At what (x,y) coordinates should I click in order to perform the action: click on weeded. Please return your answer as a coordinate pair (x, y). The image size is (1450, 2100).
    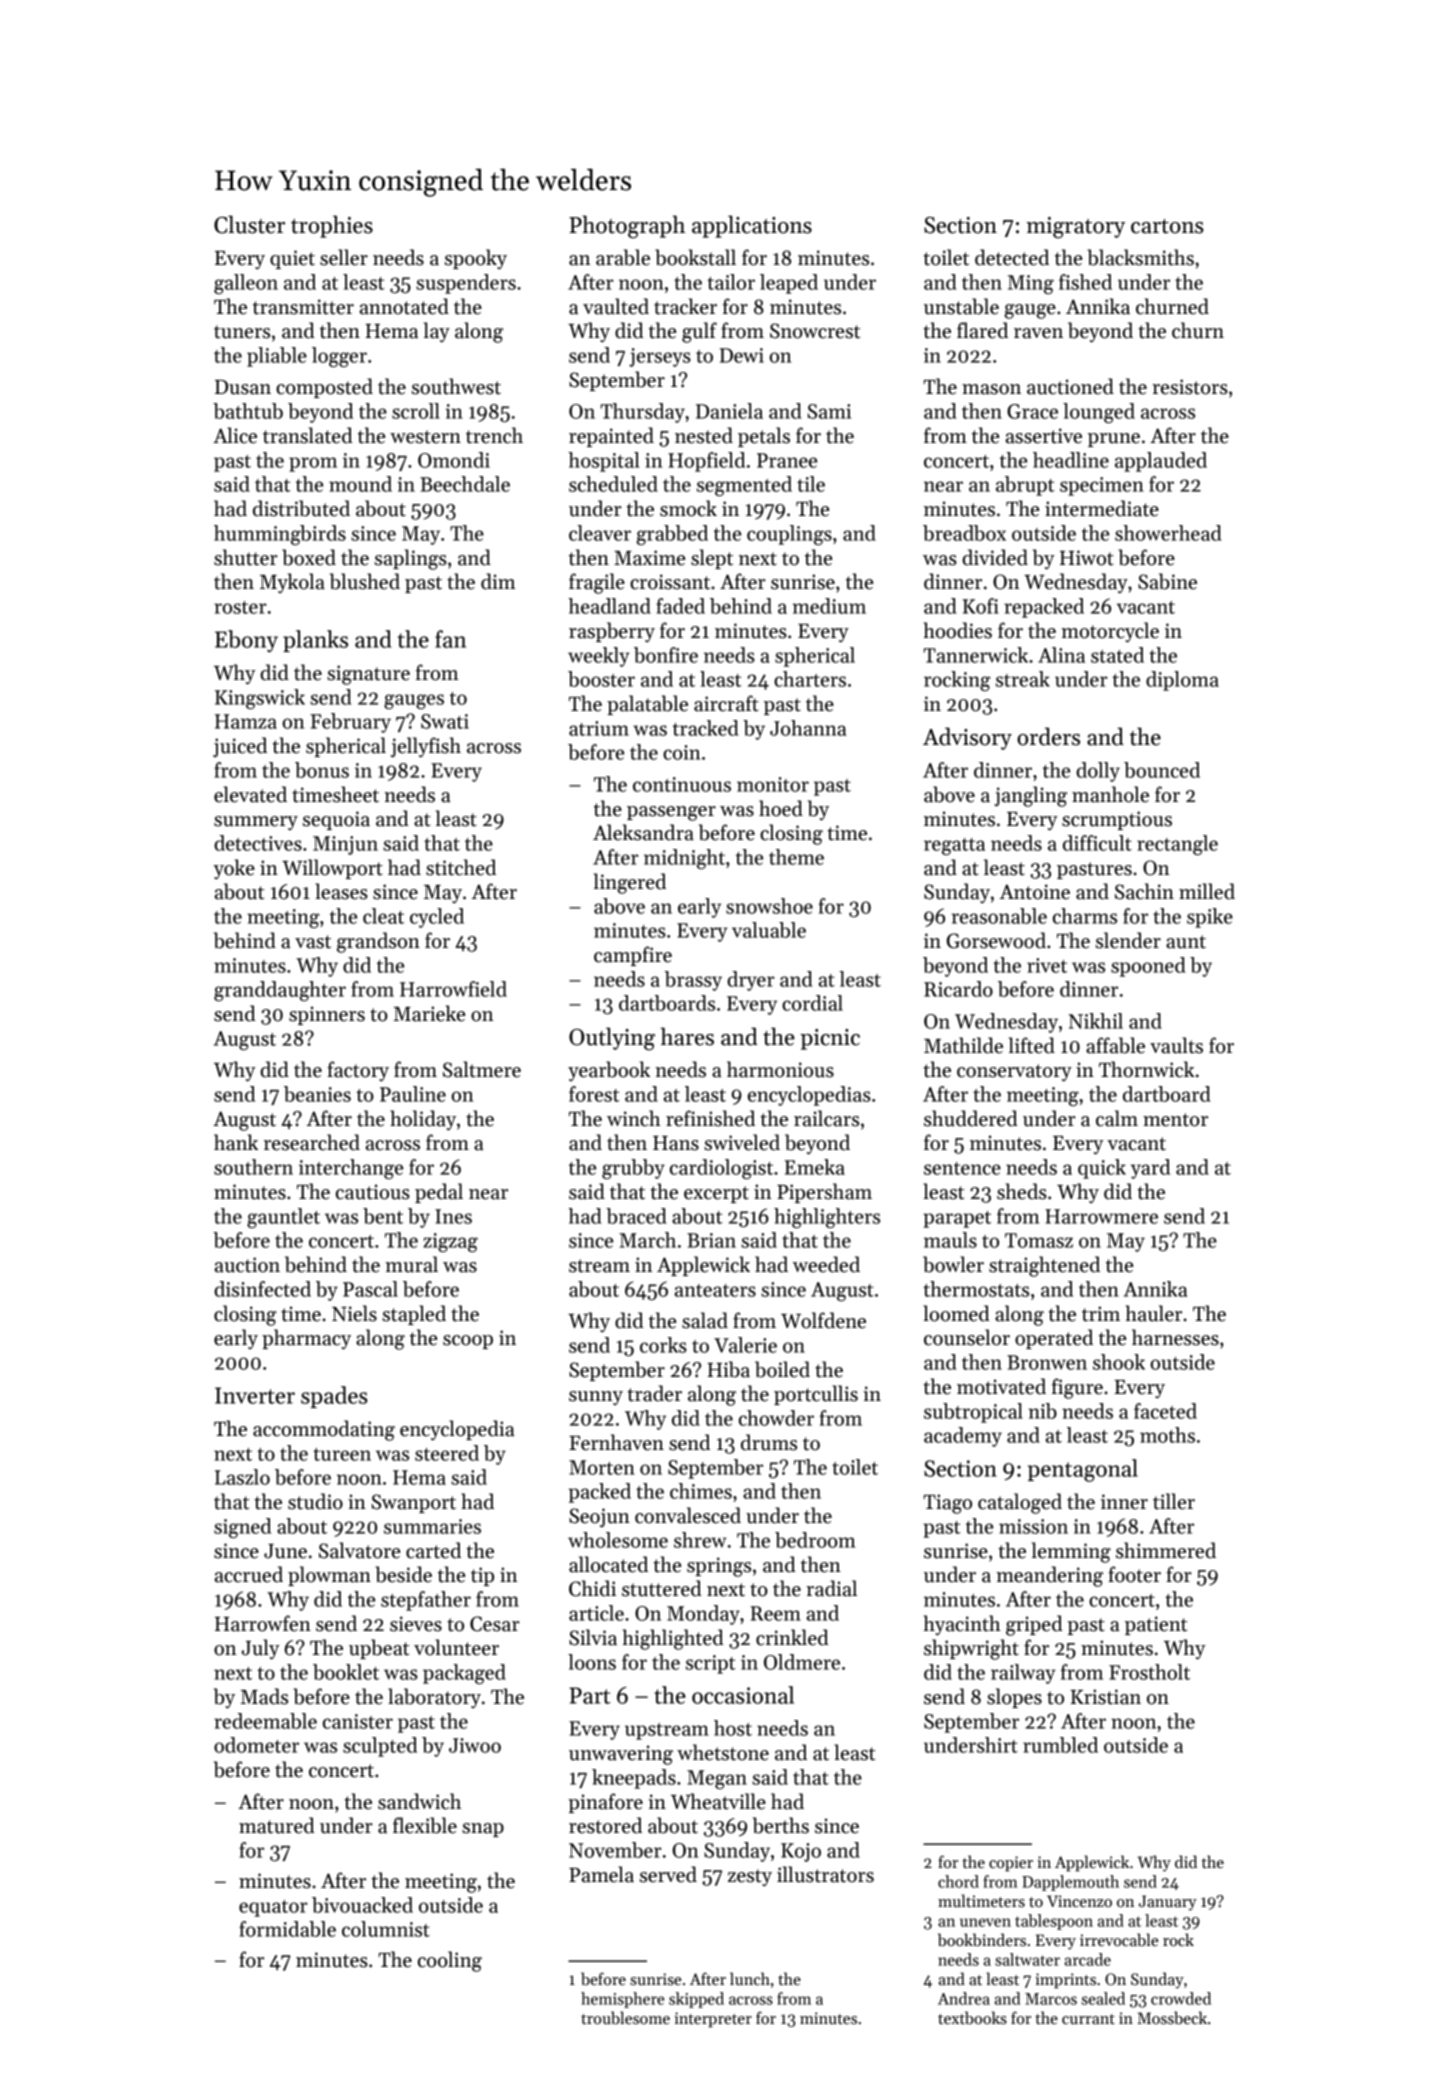
    Looking at the image, I should click on (826, 1264).
